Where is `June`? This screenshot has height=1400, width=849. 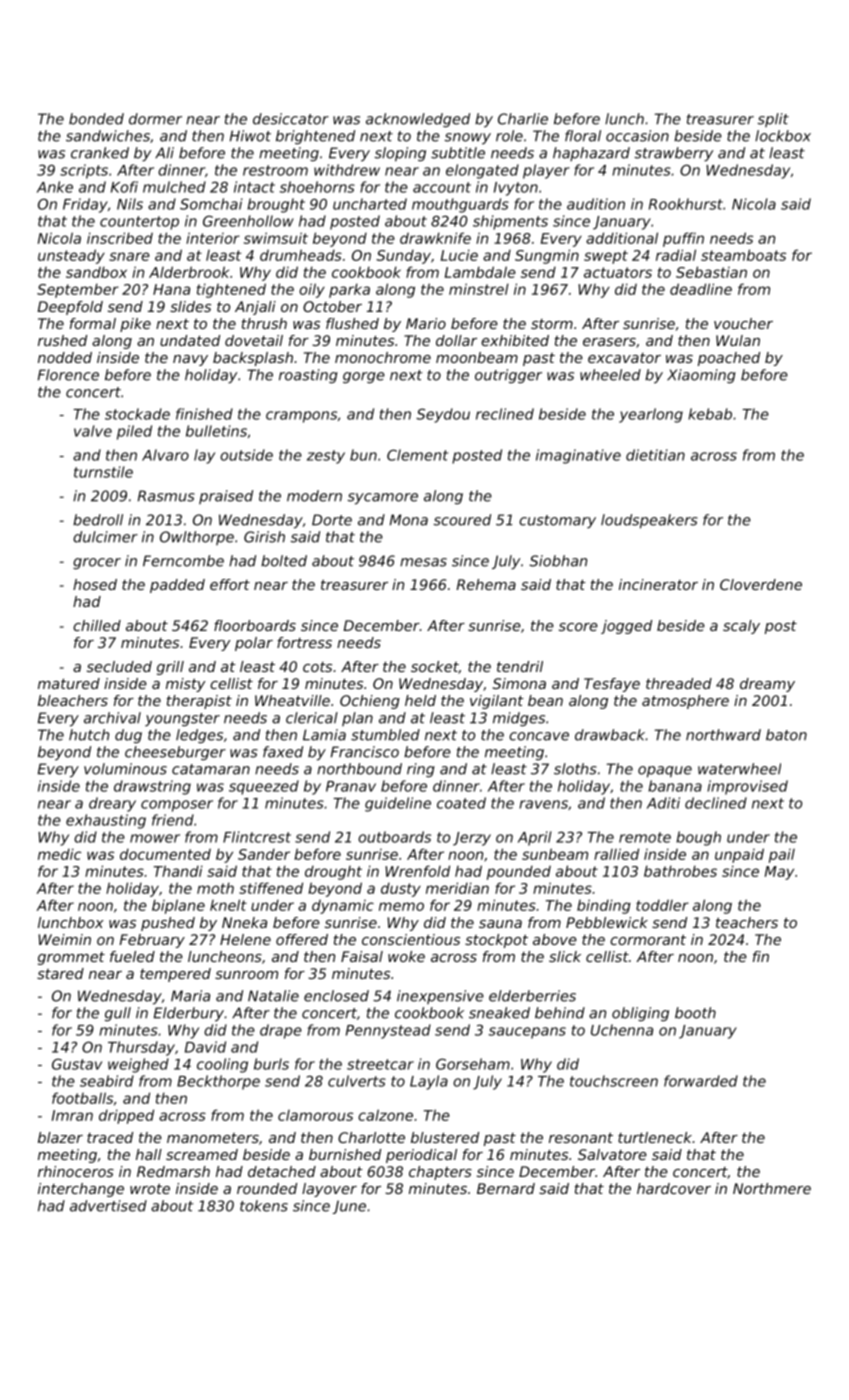 June is located at coordinates (349, 1207).
